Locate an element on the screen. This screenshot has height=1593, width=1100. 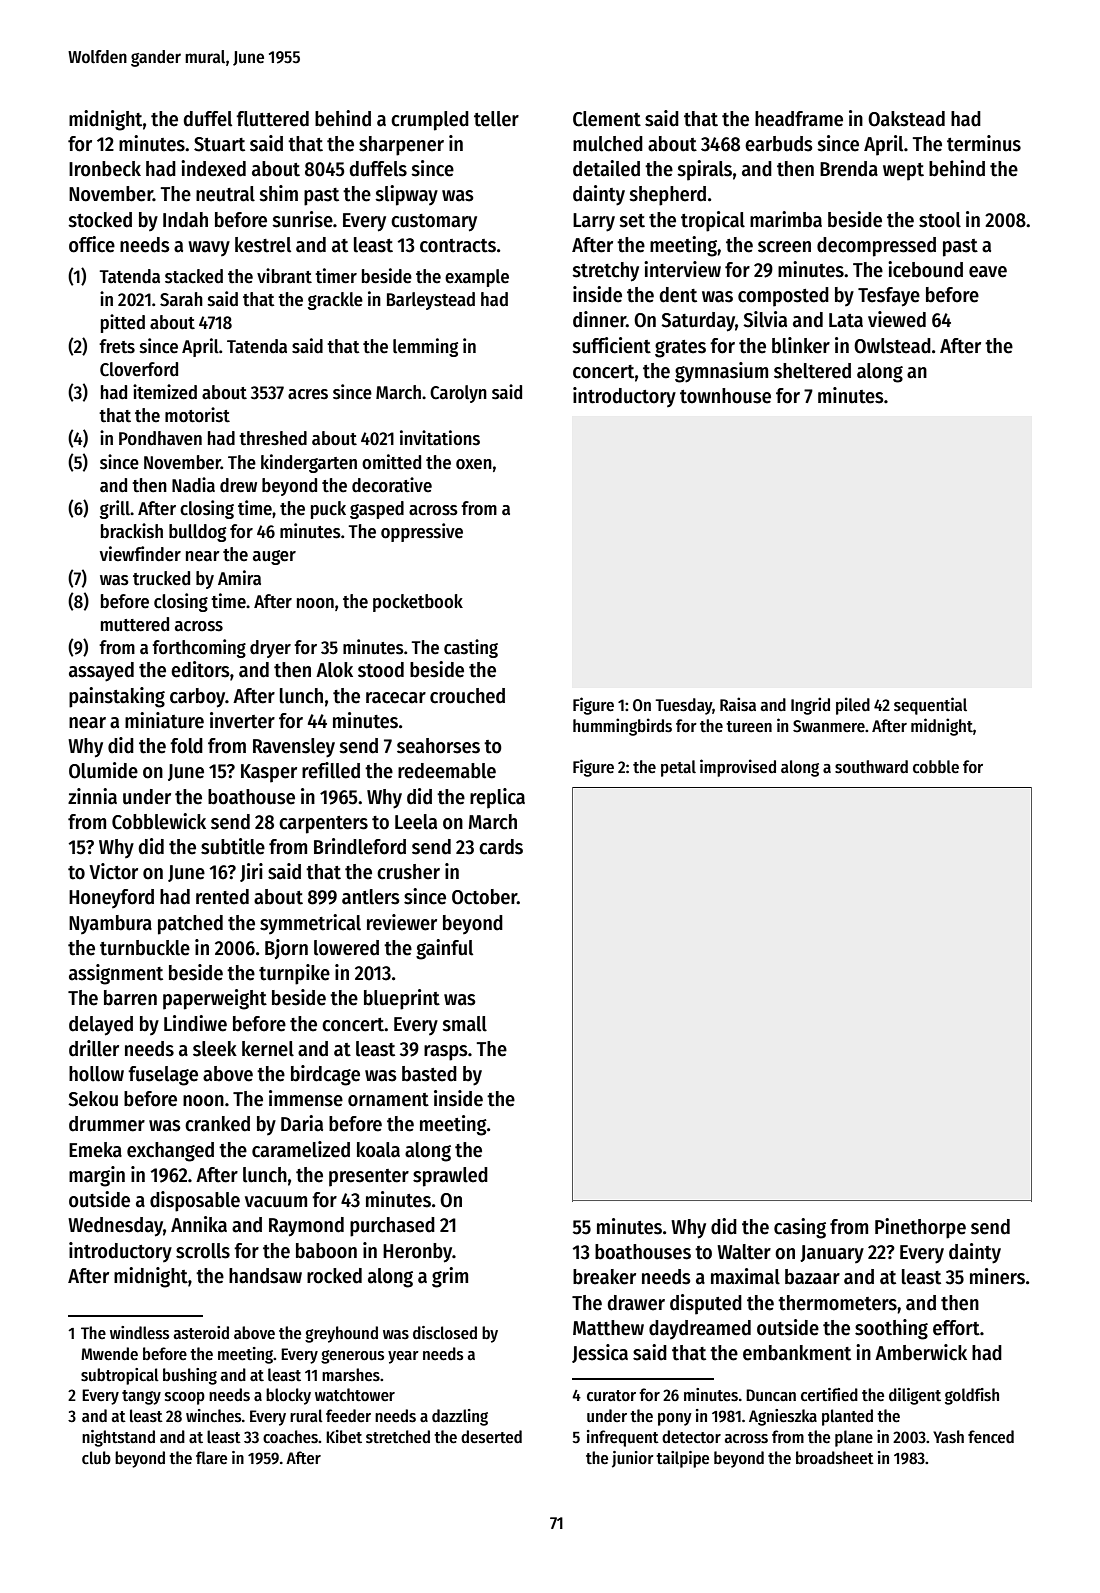
decompressed is located at coordinates (876, 247).
